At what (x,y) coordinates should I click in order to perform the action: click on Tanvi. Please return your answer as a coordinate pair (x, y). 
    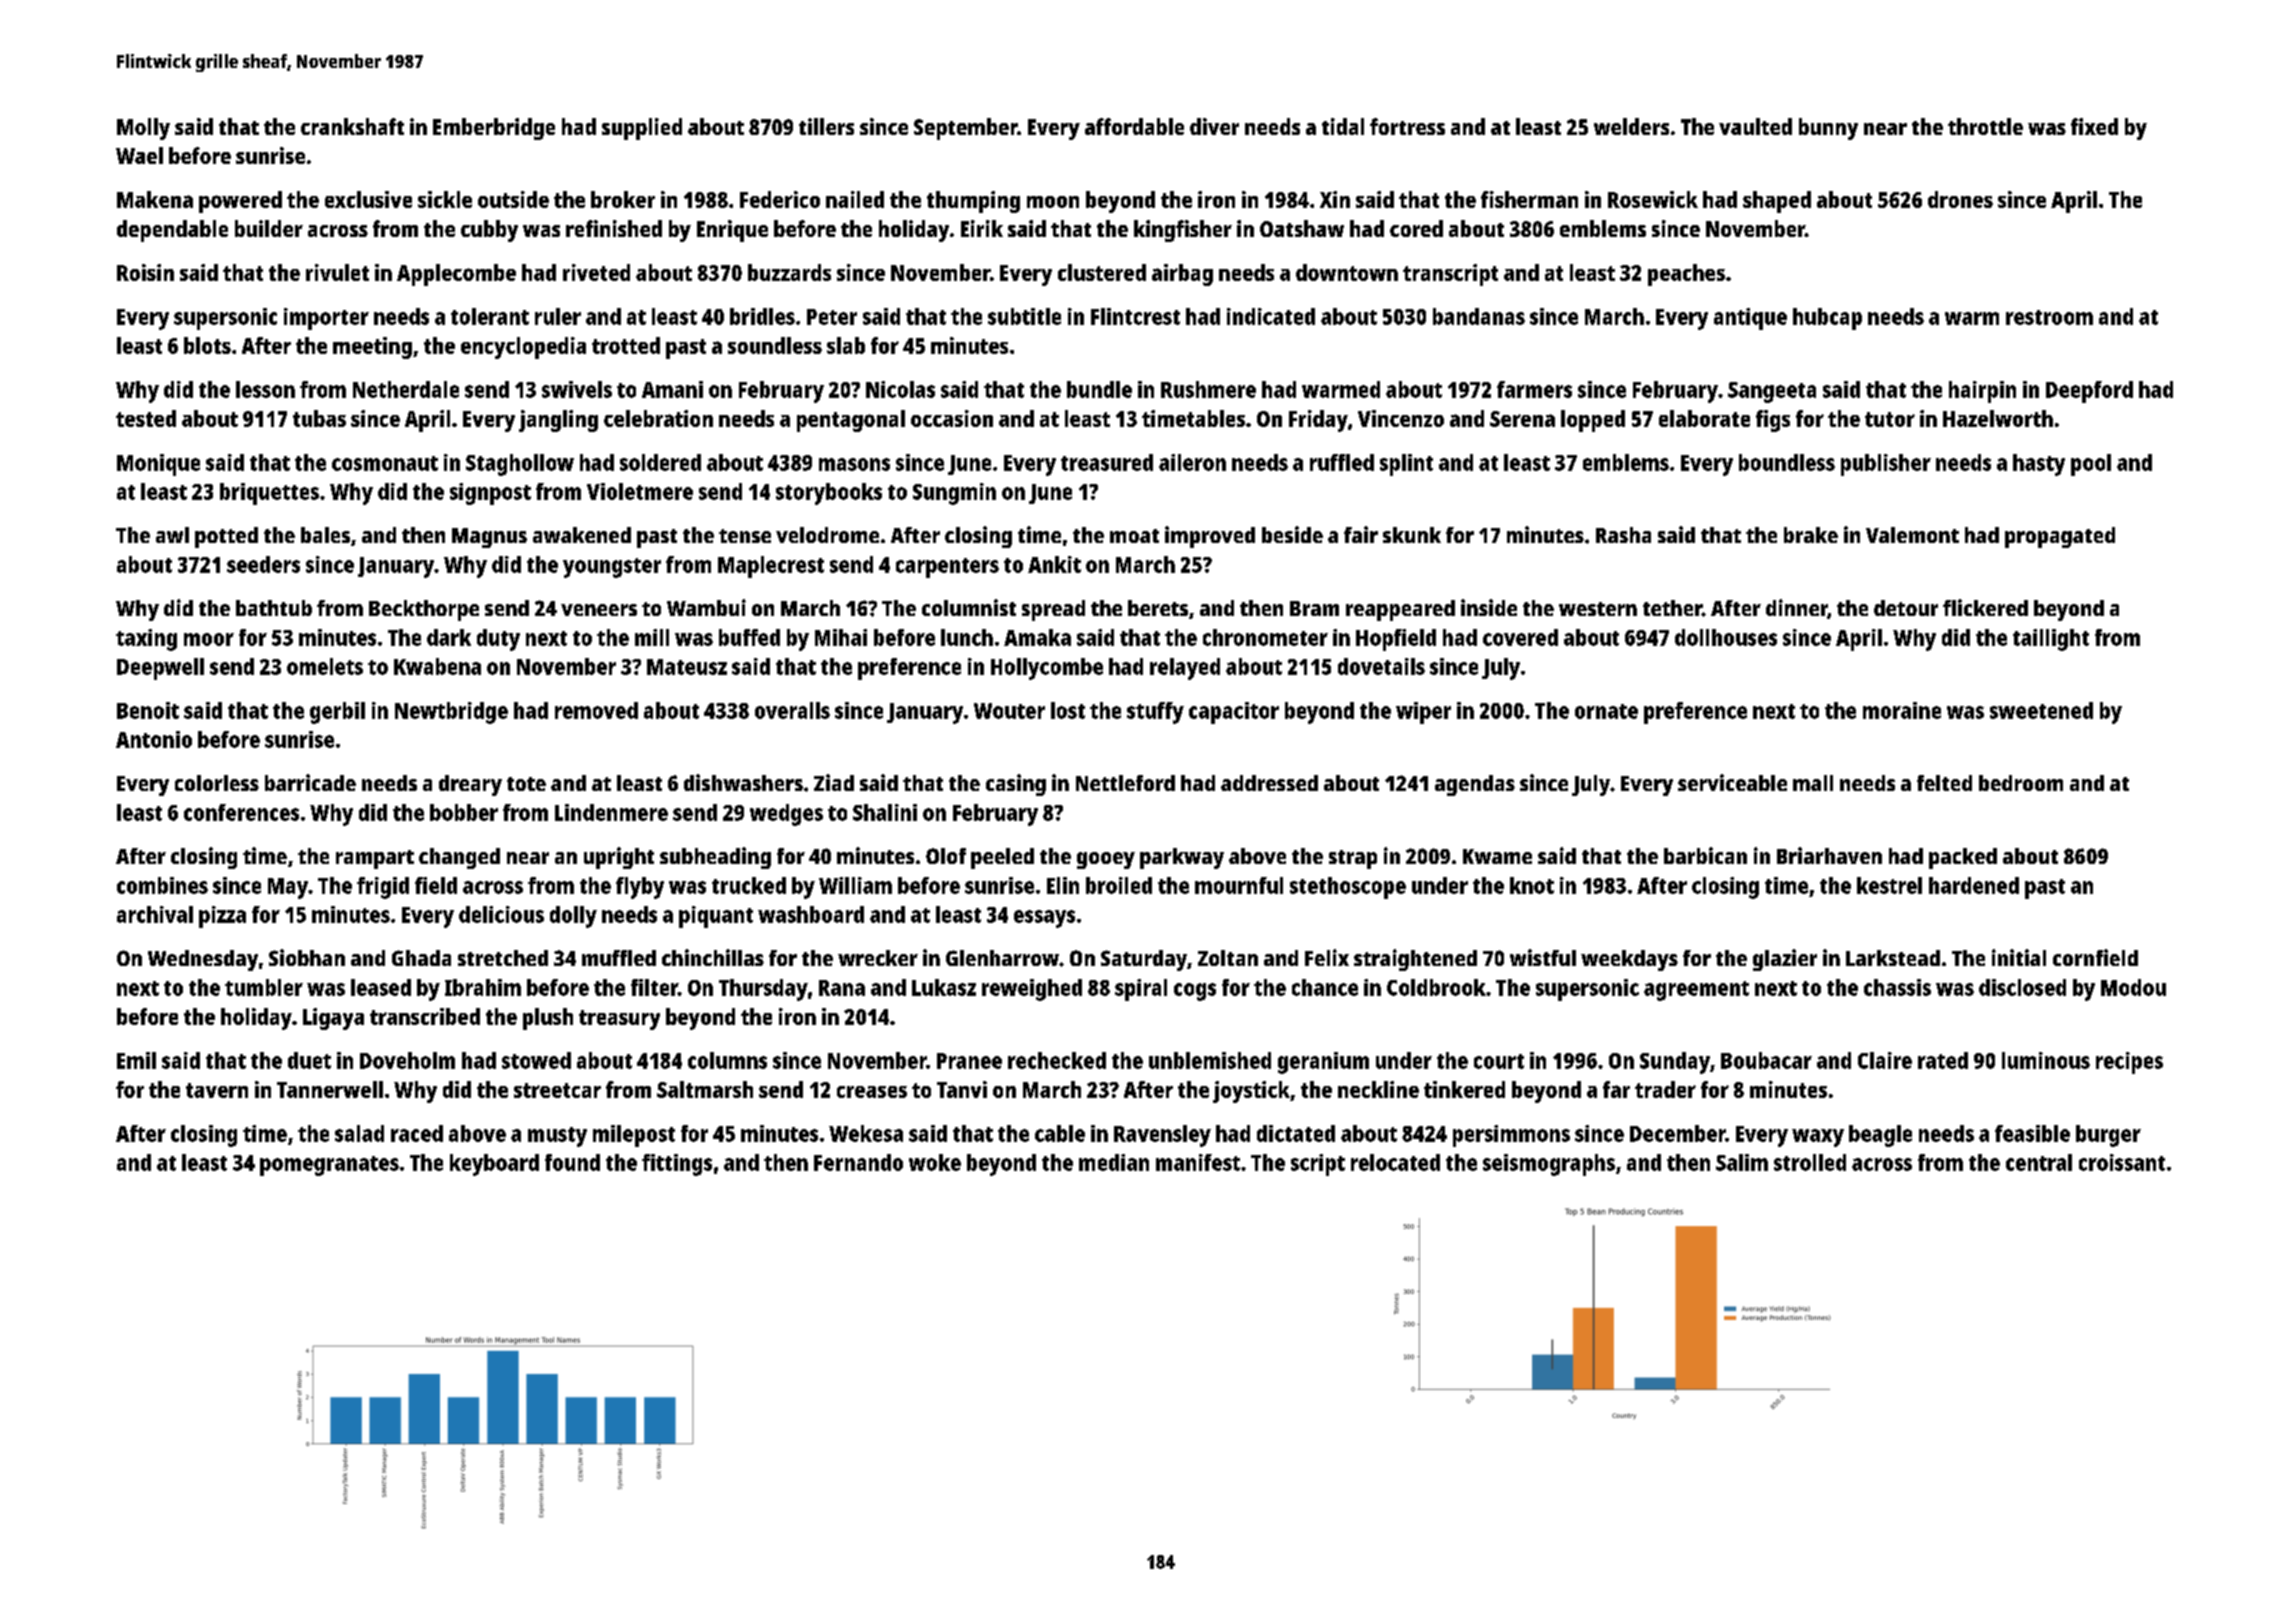
    Looking at the image, I should click on (962, 1089).
